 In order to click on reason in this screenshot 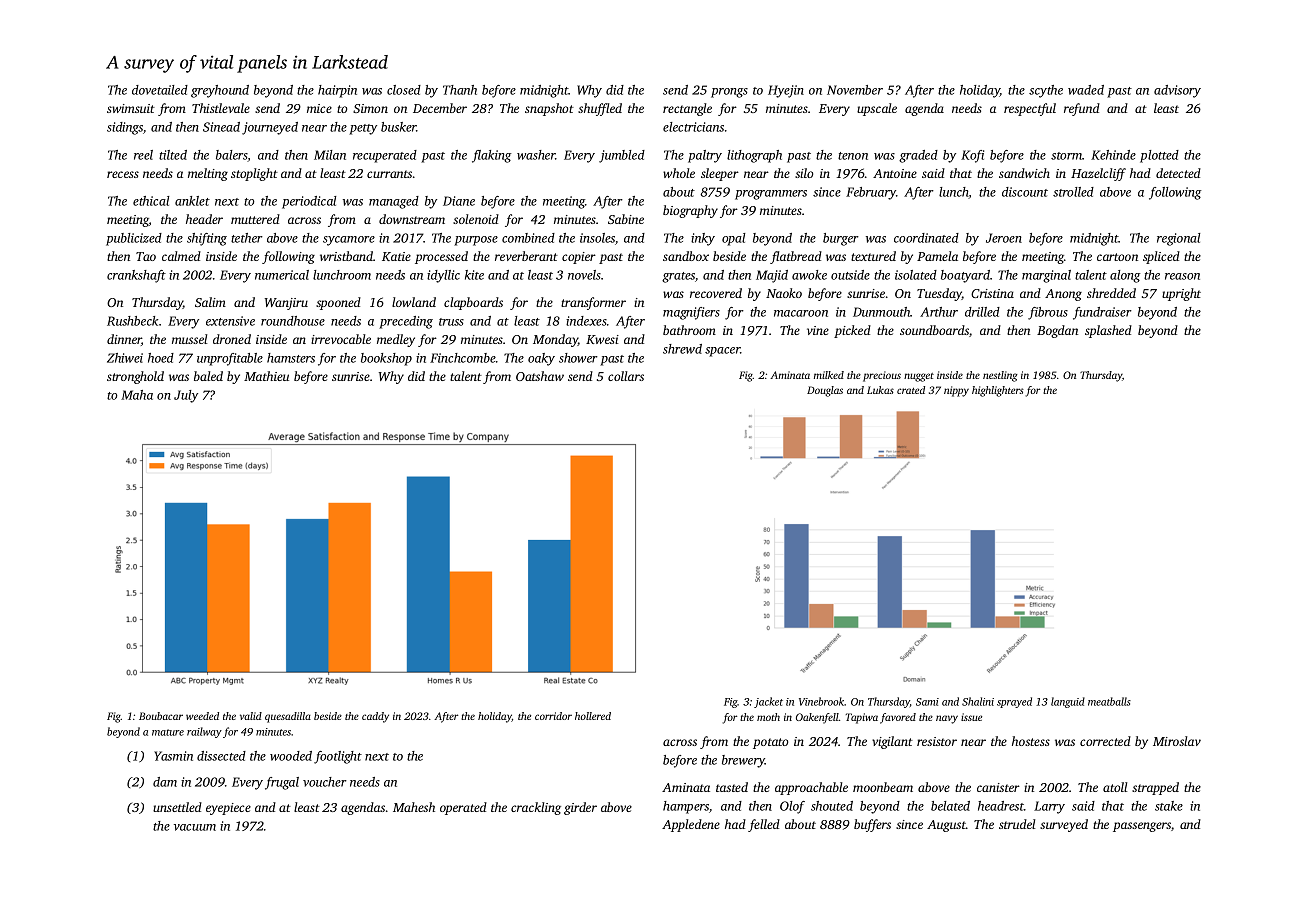, I will do `click(1182, 276)`.
